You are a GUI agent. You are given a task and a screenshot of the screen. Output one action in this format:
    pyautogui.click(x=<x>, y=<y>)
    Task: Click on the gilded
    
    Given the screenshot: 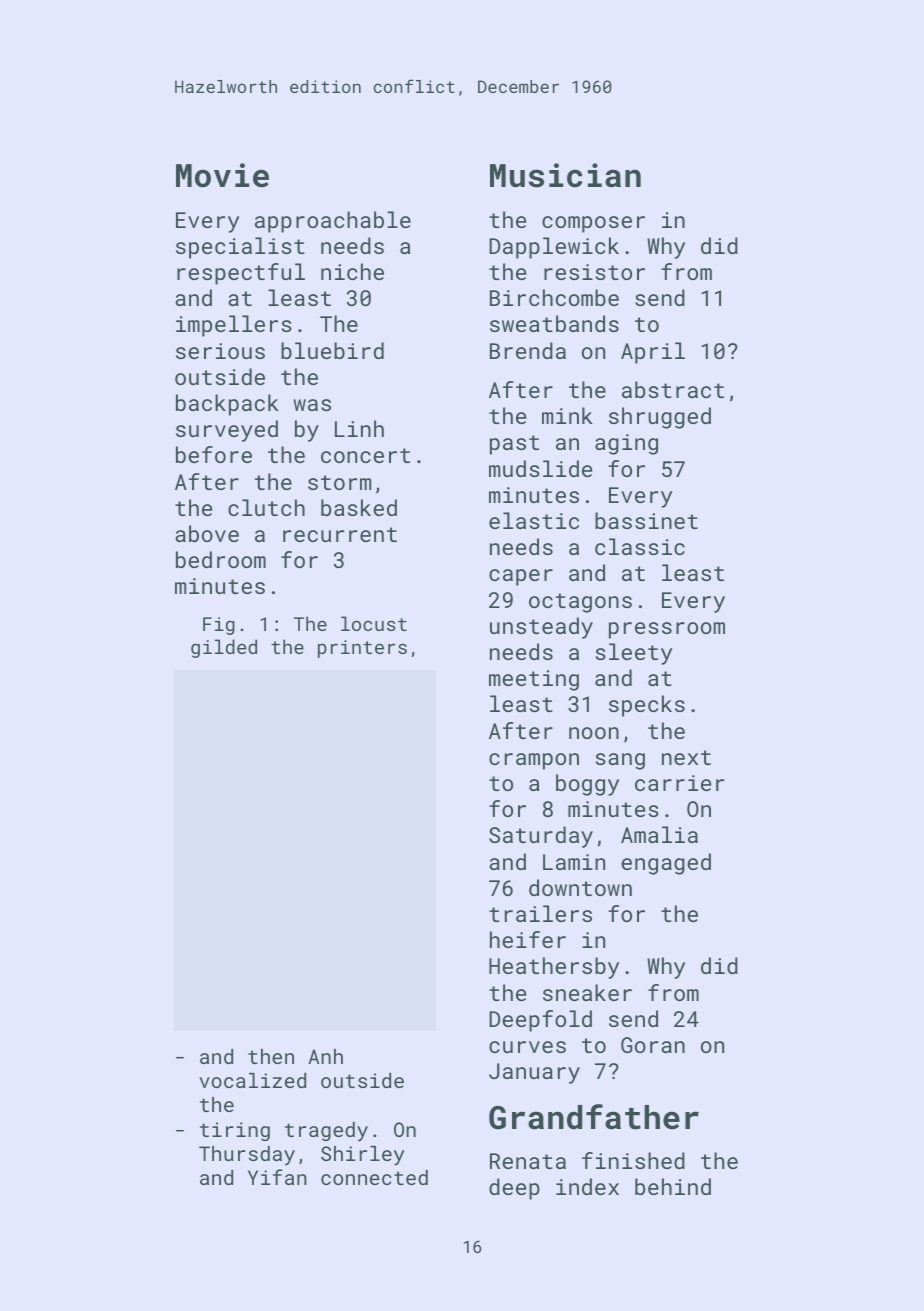 What is the action you would take?
    pyautogui.click(x=224, y=648)
